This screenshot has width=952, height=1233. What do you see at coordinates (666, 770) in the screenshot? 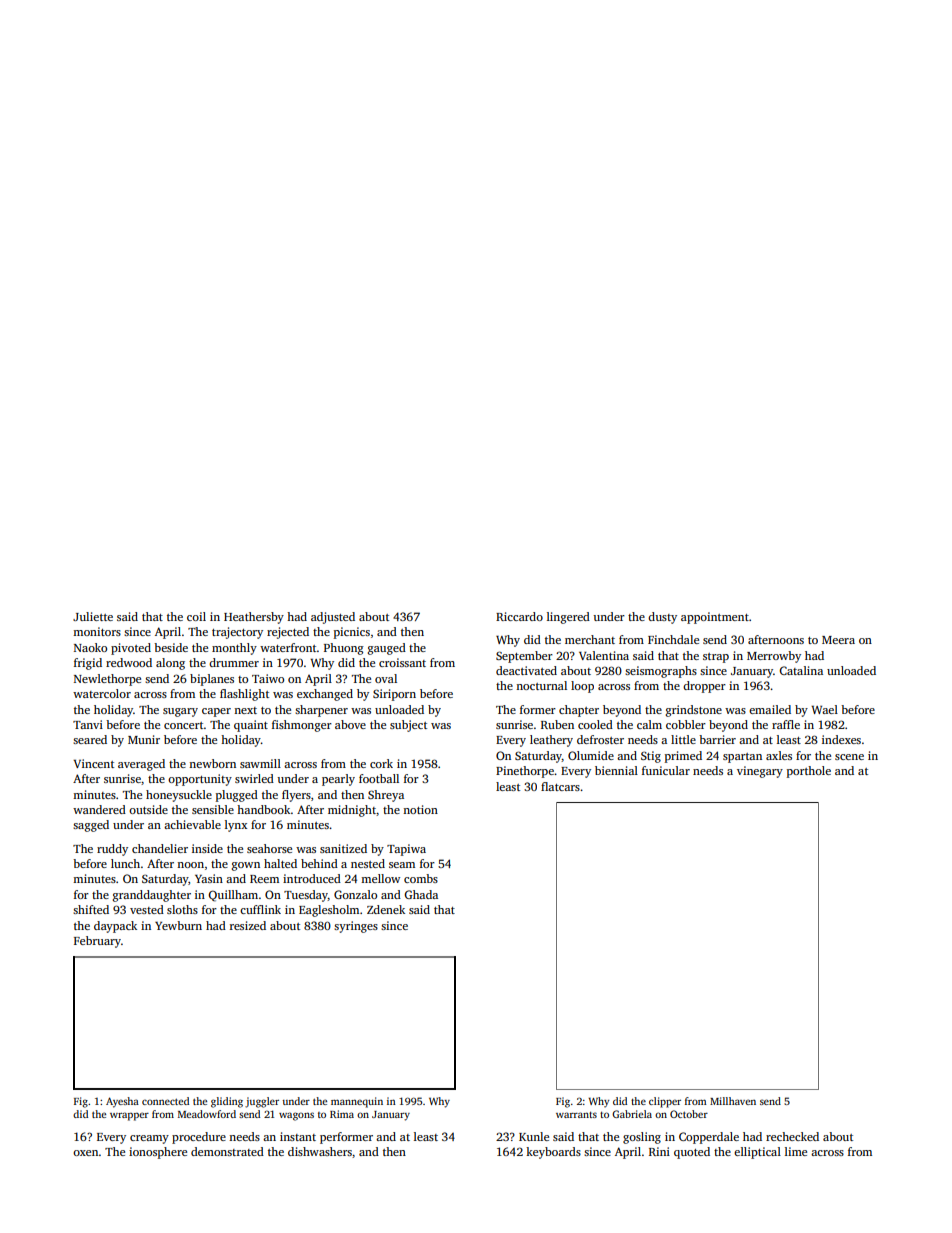
I see `funicular` at bounding box center [666, 770].
